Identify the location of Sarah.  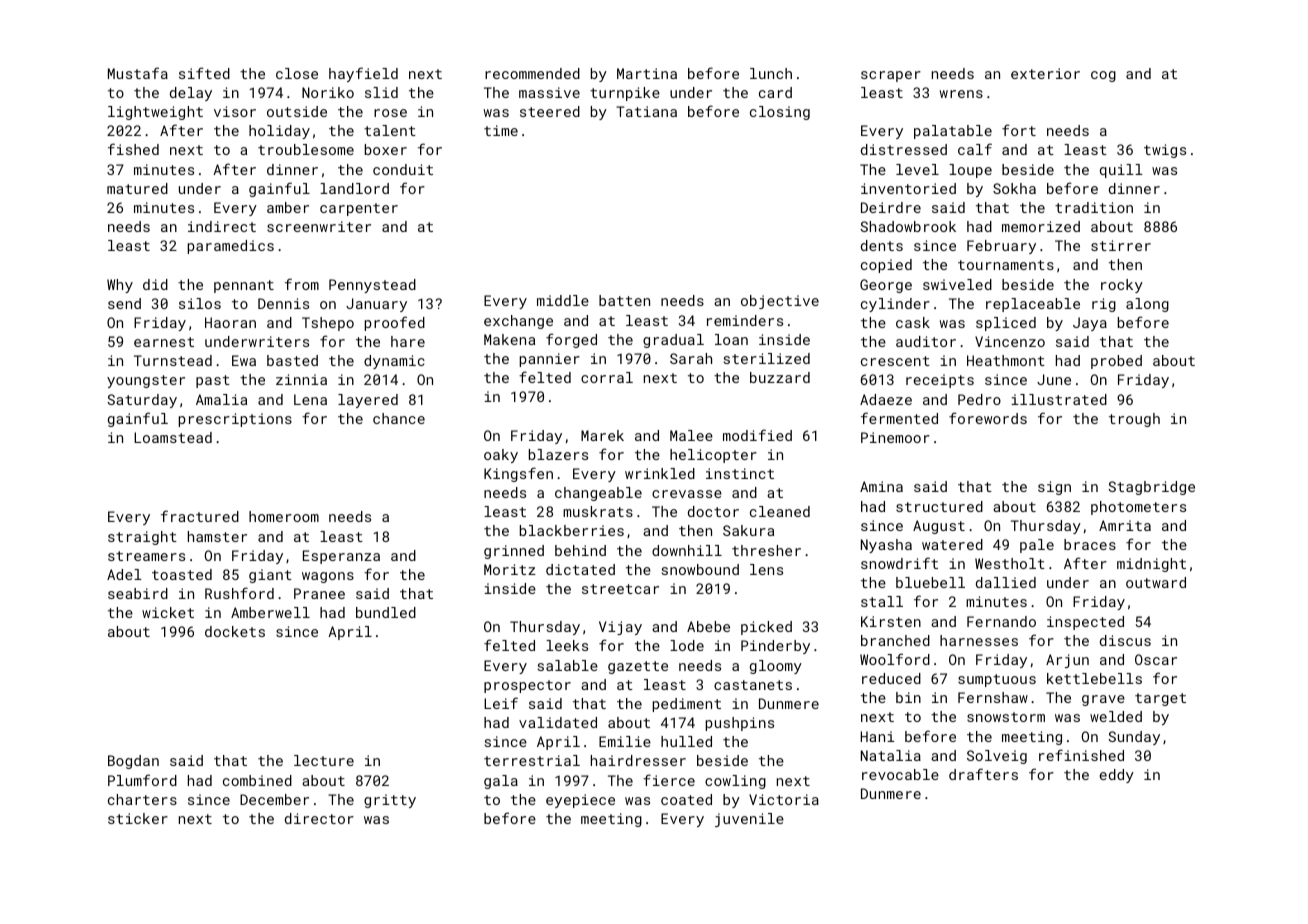
(691, 358).
